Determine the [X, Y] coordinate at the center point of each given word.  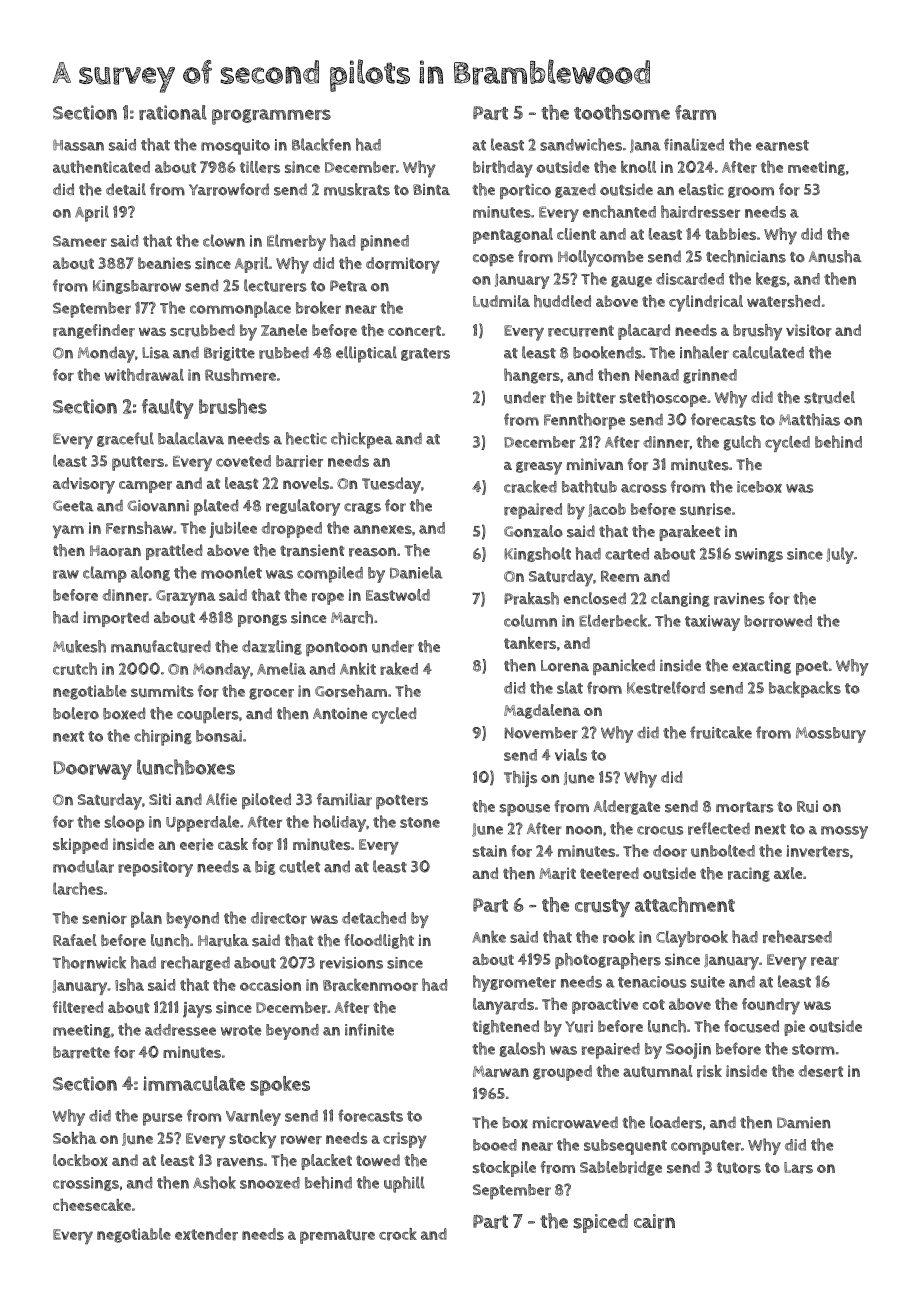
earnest [782, 145]
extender [206, 1234]
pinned [385, 243]
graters [425, 354]
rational [173, 112]
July [840, 555]
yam [68, 531]
